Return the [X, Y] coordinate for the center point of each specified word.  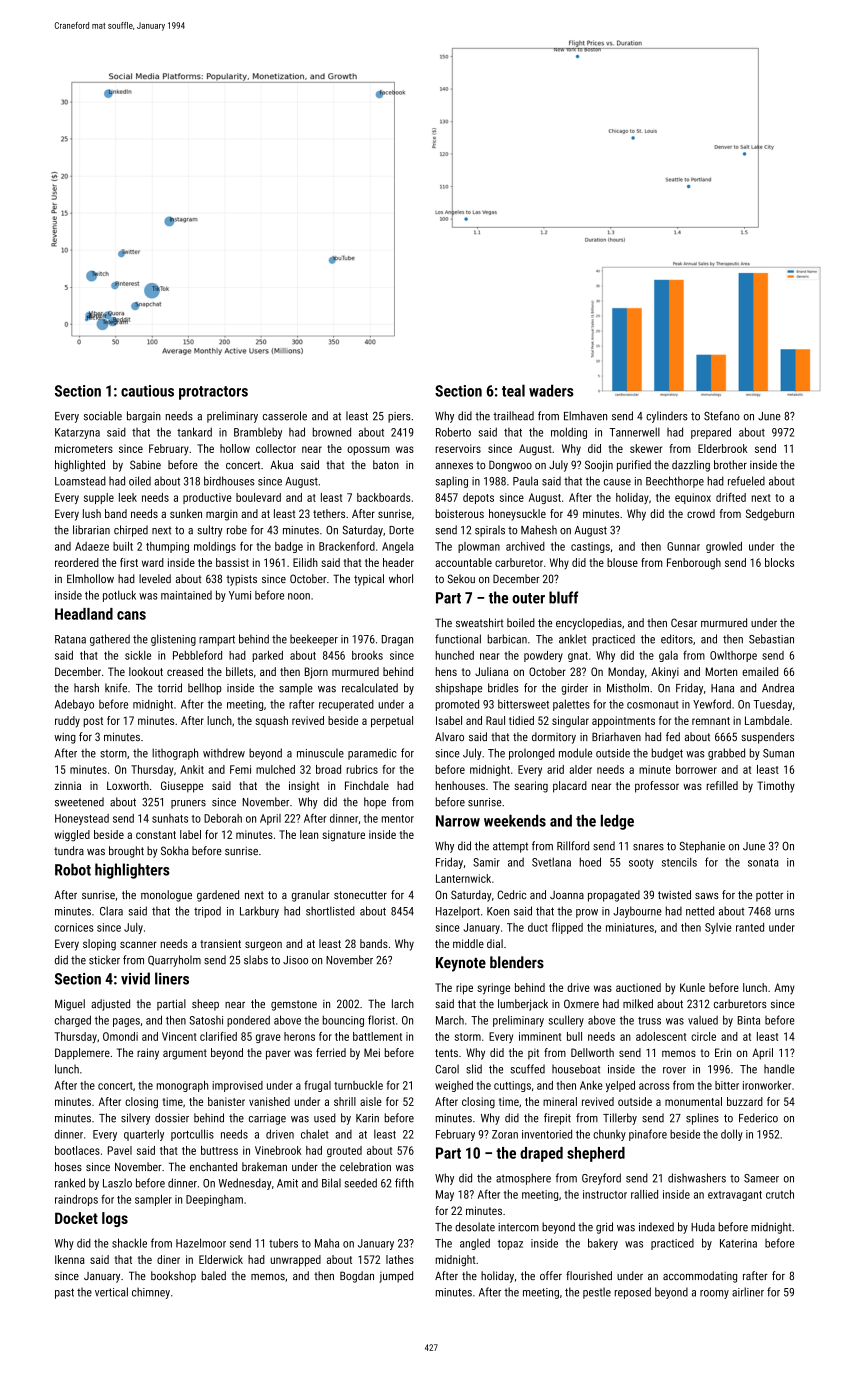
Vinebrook [278, 1150]
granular [311, 896]
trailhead [513, 416]
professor [657, 787]
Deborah [223, 818]
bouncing [343, 1021]
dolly [732, 1135]
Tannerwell [635, 432]
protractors [213, 393]
